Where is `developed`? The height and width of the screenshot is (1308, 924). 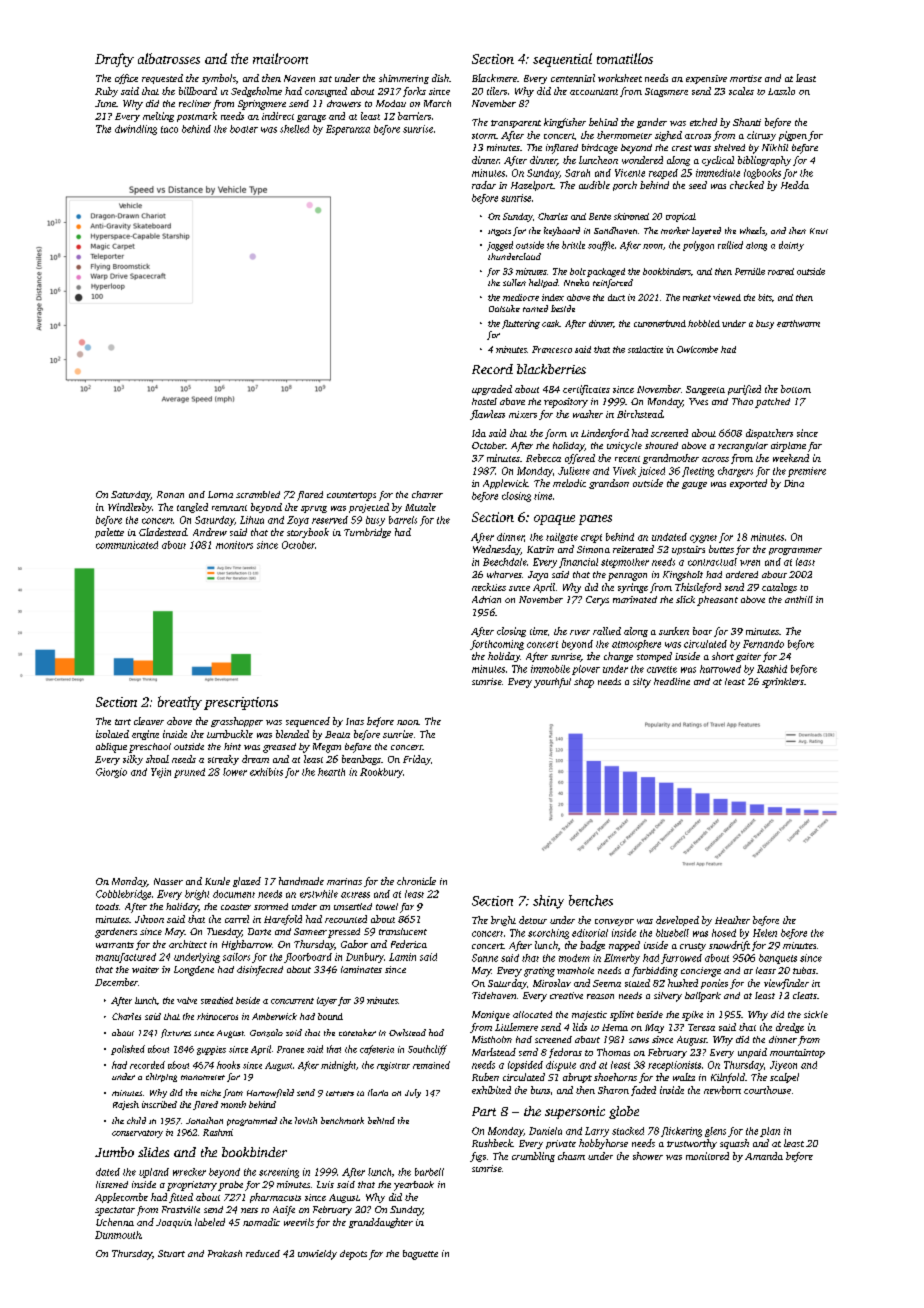 developed is located at coordinates (677, 921).
